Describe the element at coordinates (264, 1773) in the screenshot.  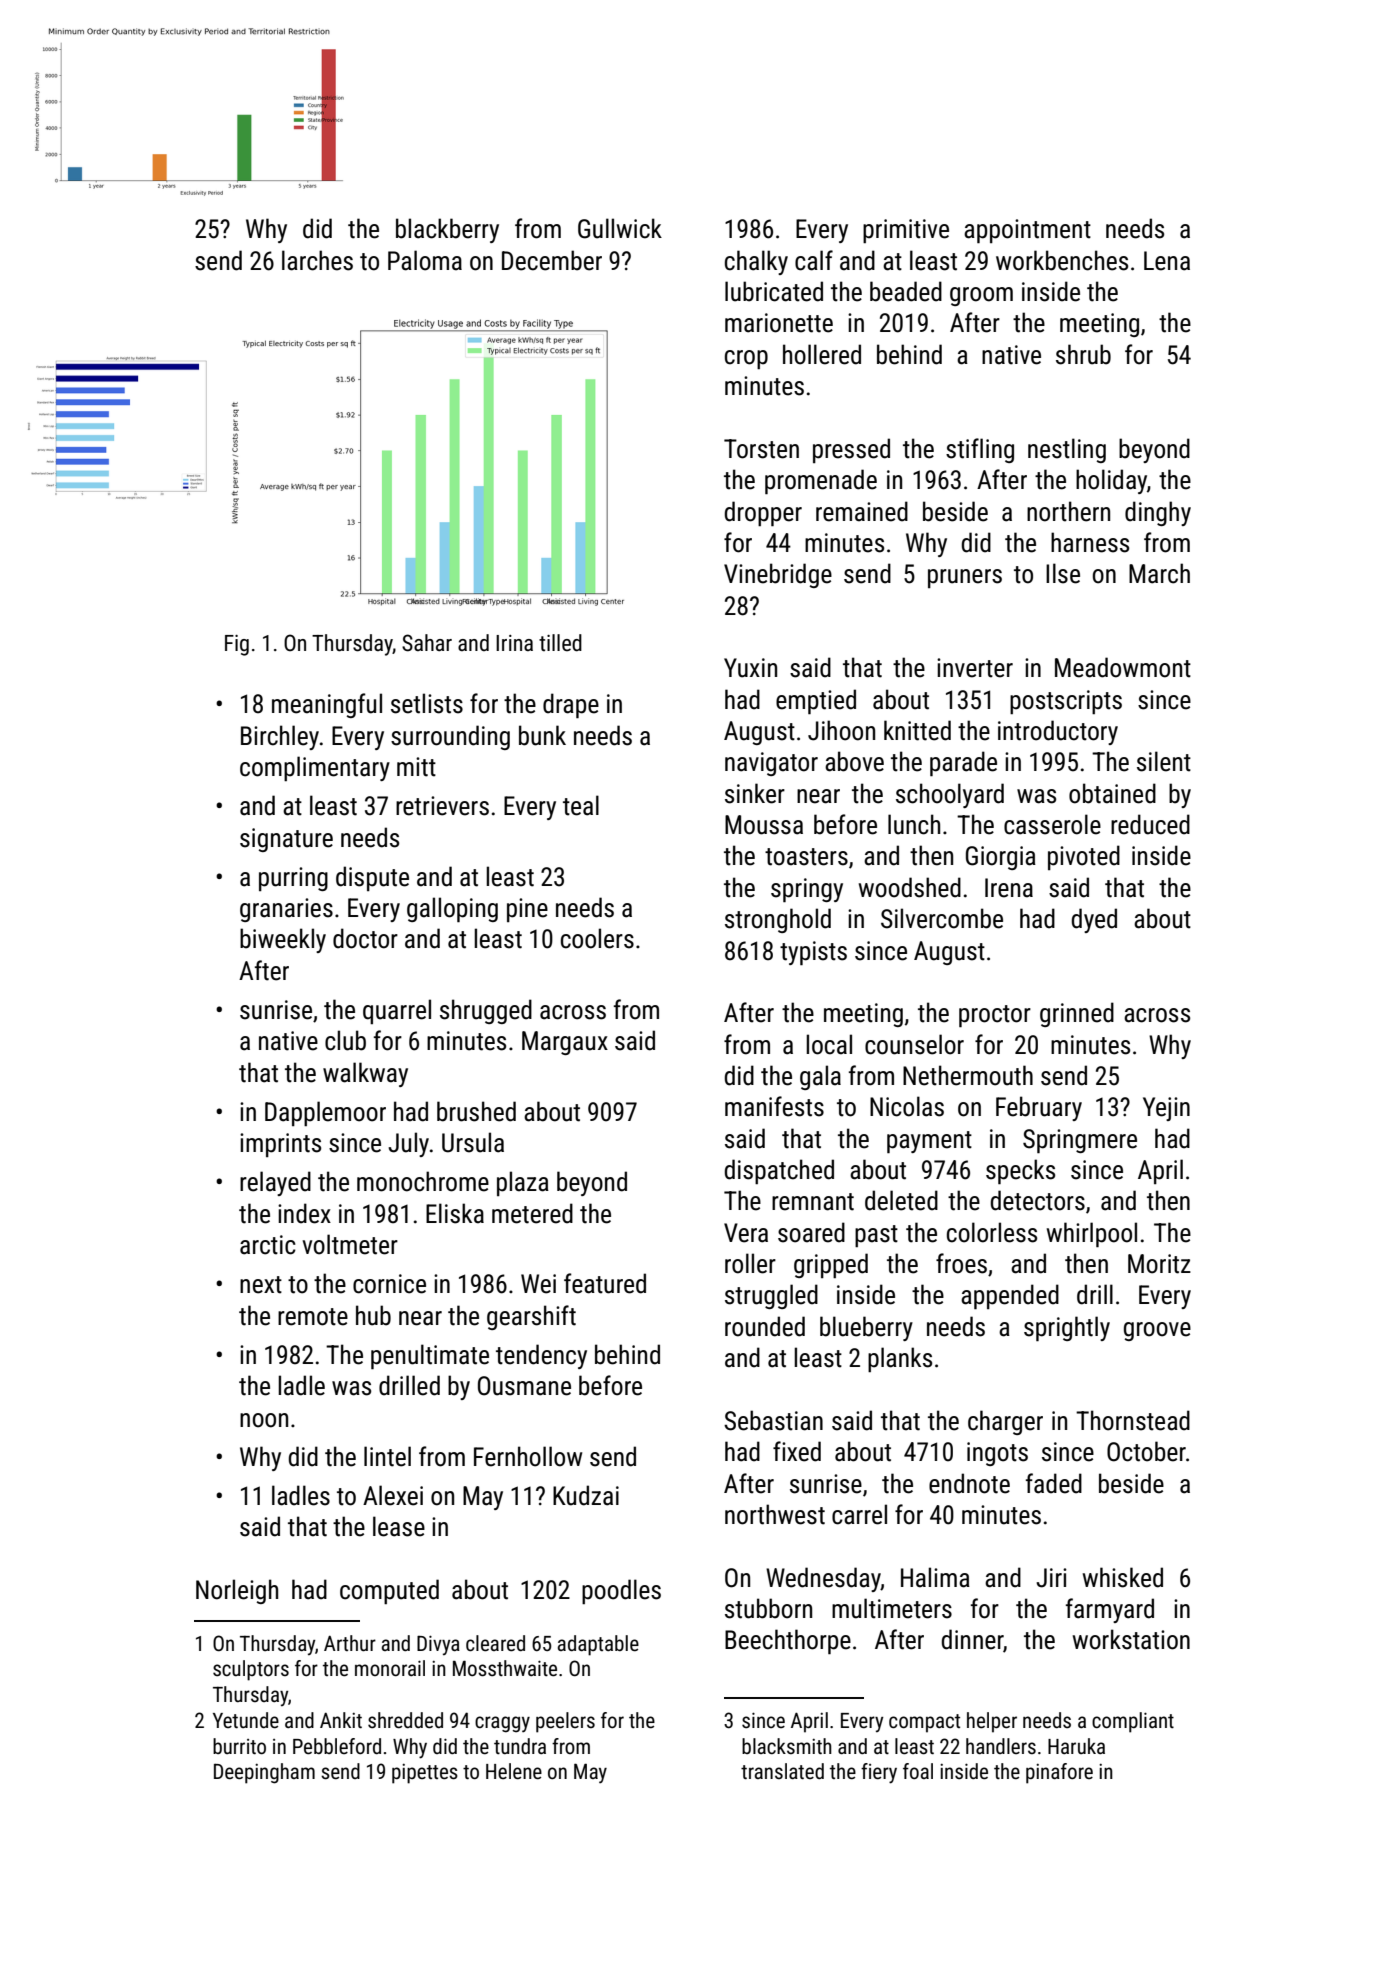
I see `Deepingham` at that location.
